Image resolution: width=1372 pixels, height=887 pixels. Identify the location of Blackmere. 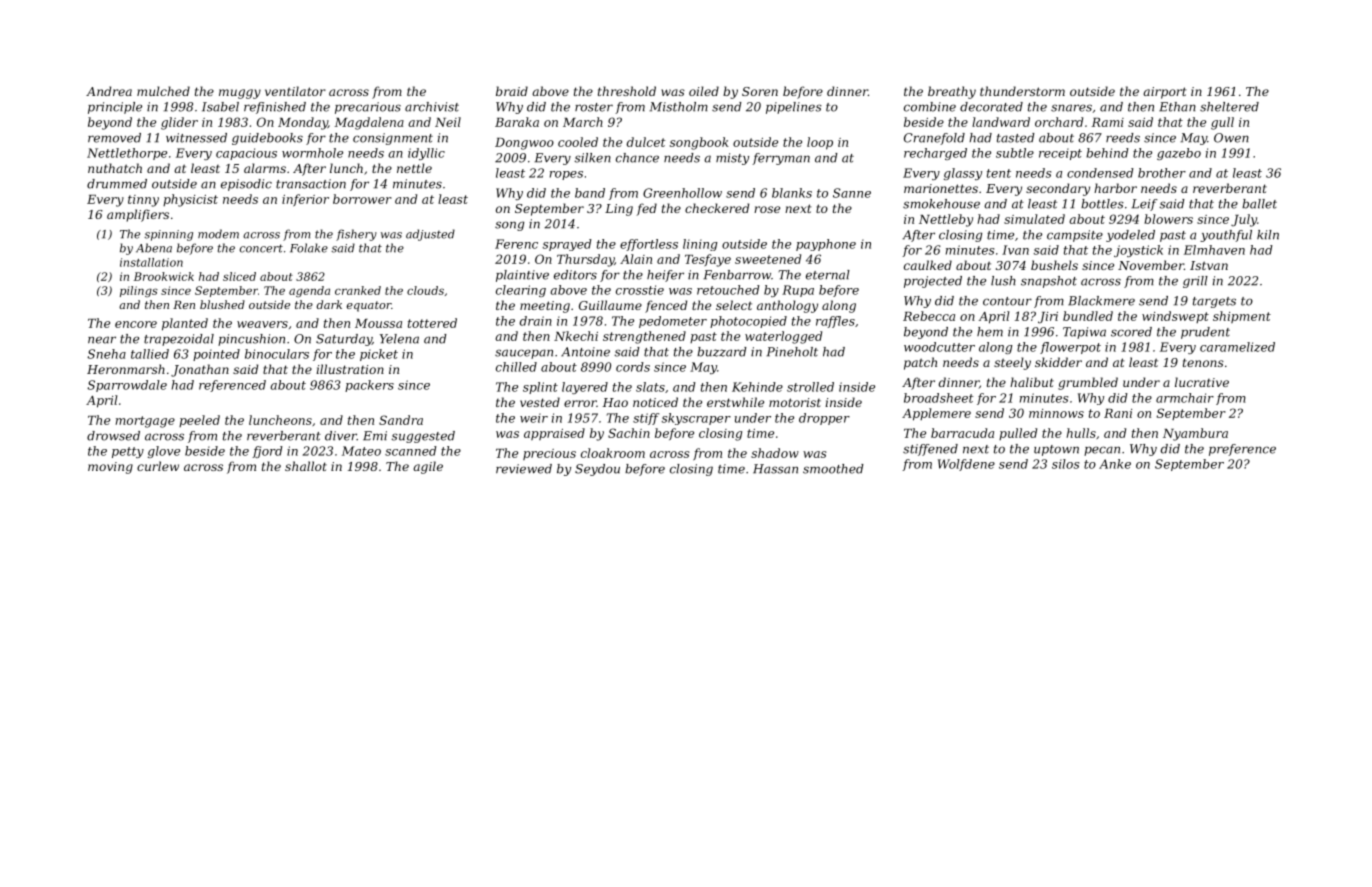
(1101, 301).
